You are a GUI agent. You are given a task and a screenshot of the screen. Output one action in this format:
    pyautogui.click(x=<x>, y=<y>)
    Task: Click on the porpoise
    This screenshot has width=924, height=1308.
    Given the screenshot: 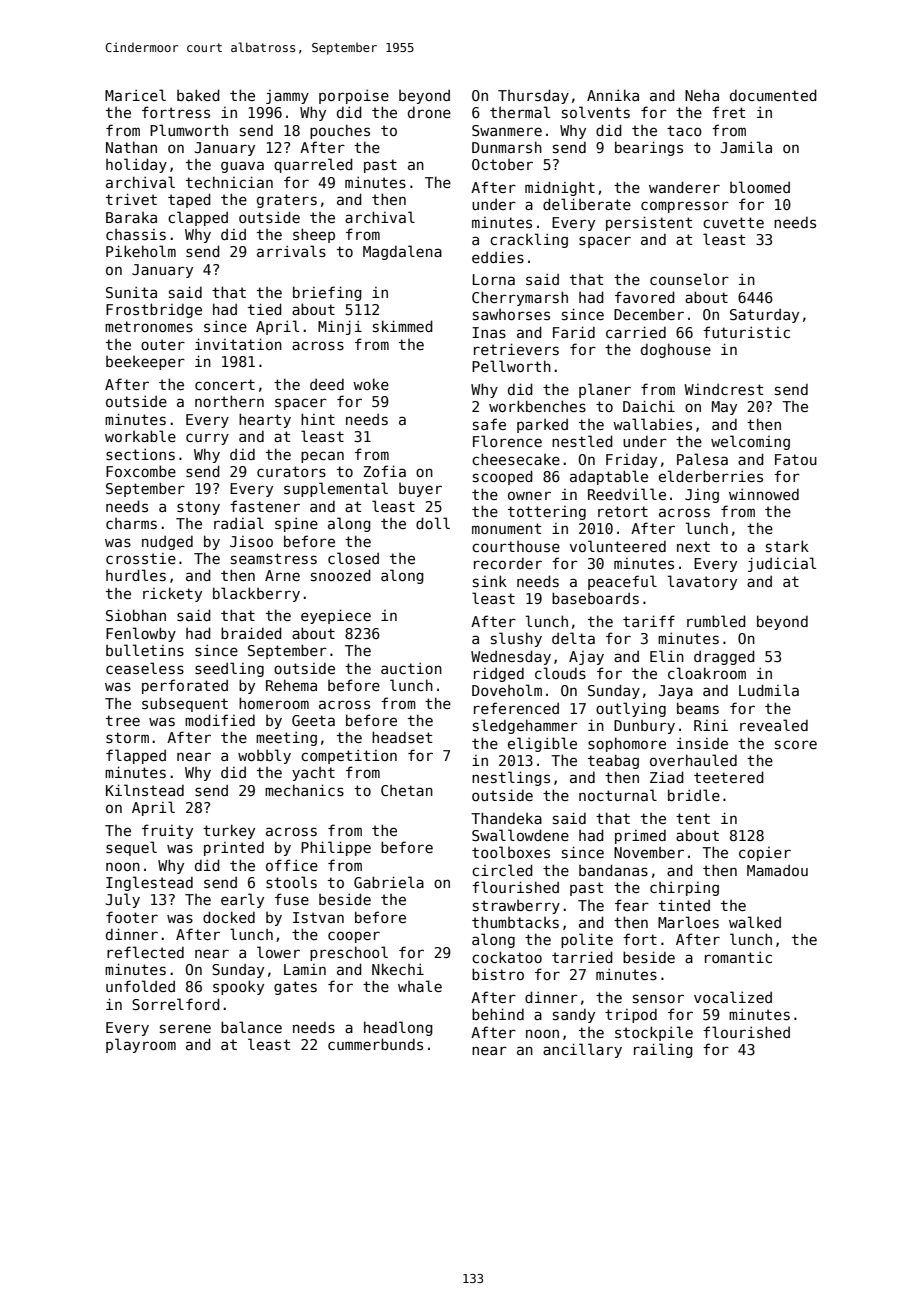 What is the action you would take?
    pyautogui.click(x=354, y=96)
